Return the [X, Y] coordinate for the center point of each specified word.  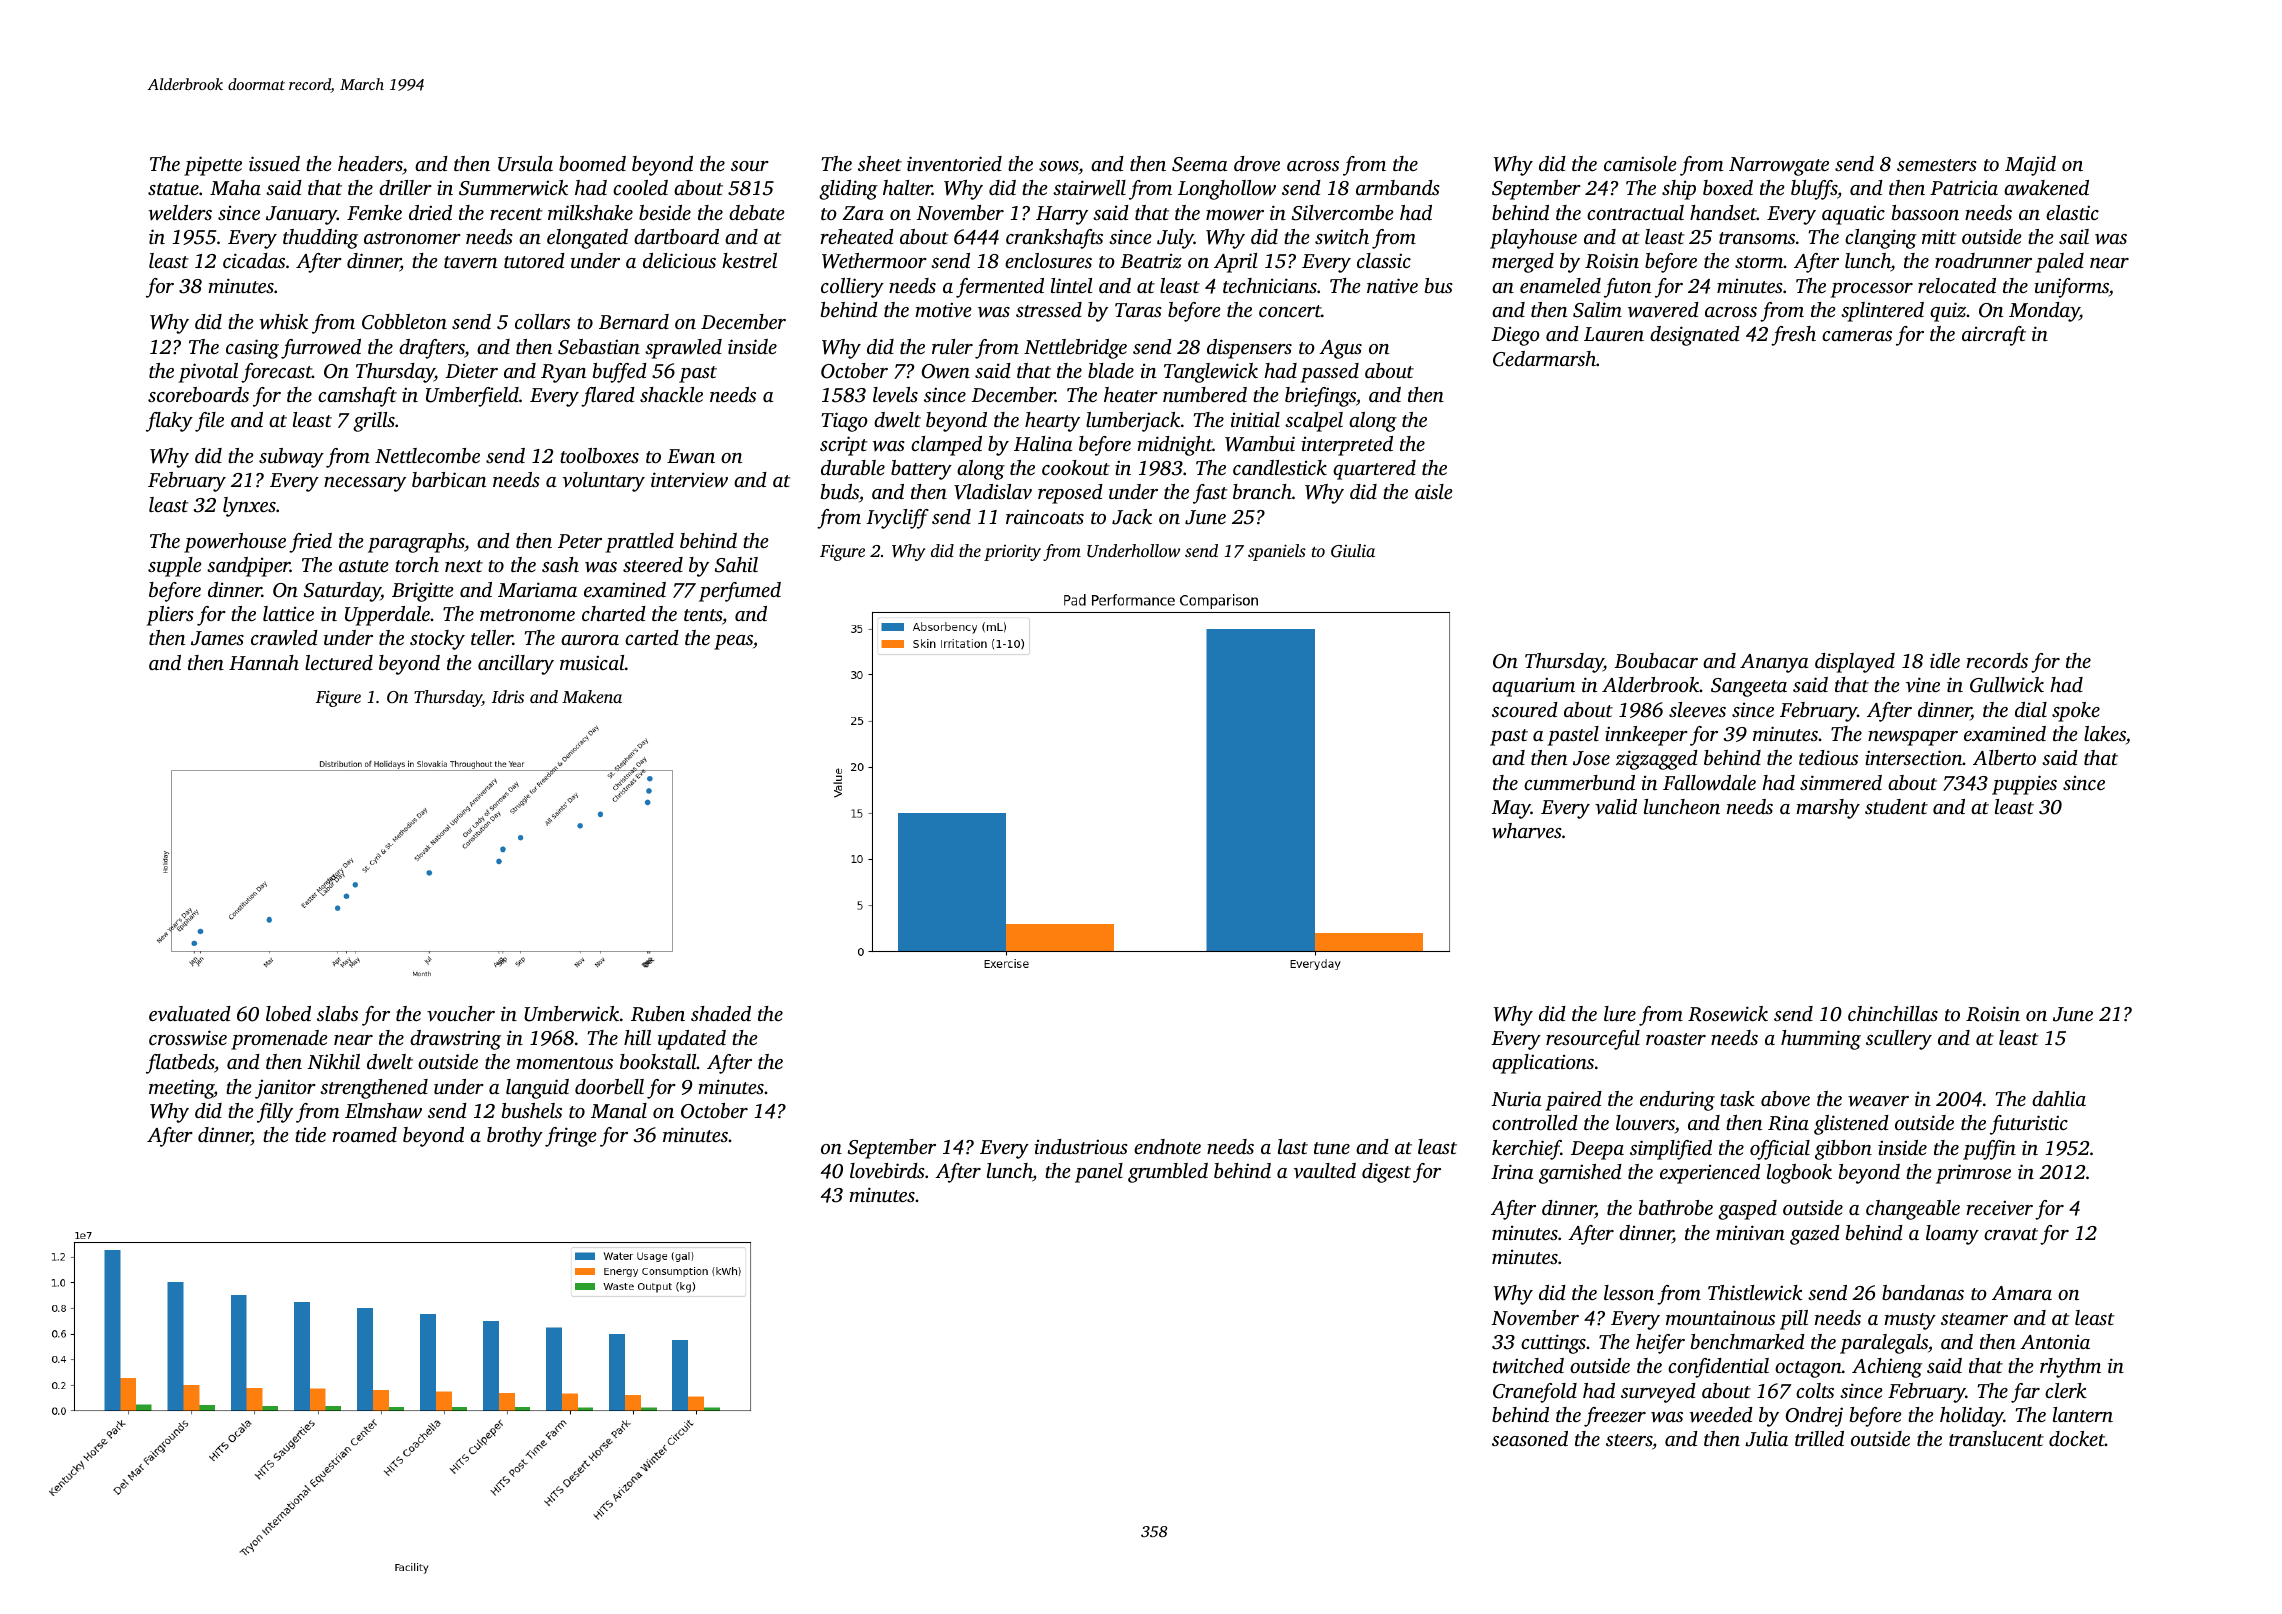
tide [310, 1134]
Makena [592, 696]
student [1896, 806]
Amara [2022, 1293]
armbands [1398, 187]
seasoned [1530, 1438]
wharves [1527, 831]
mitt [1939, 236]
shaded [721, 1013]
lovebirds [887, 1170]
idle [1945, 660]
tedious [1828, 757]
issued [274, 163]
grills [374, 422]
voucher [461, 1013]
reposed [1070, 494]
